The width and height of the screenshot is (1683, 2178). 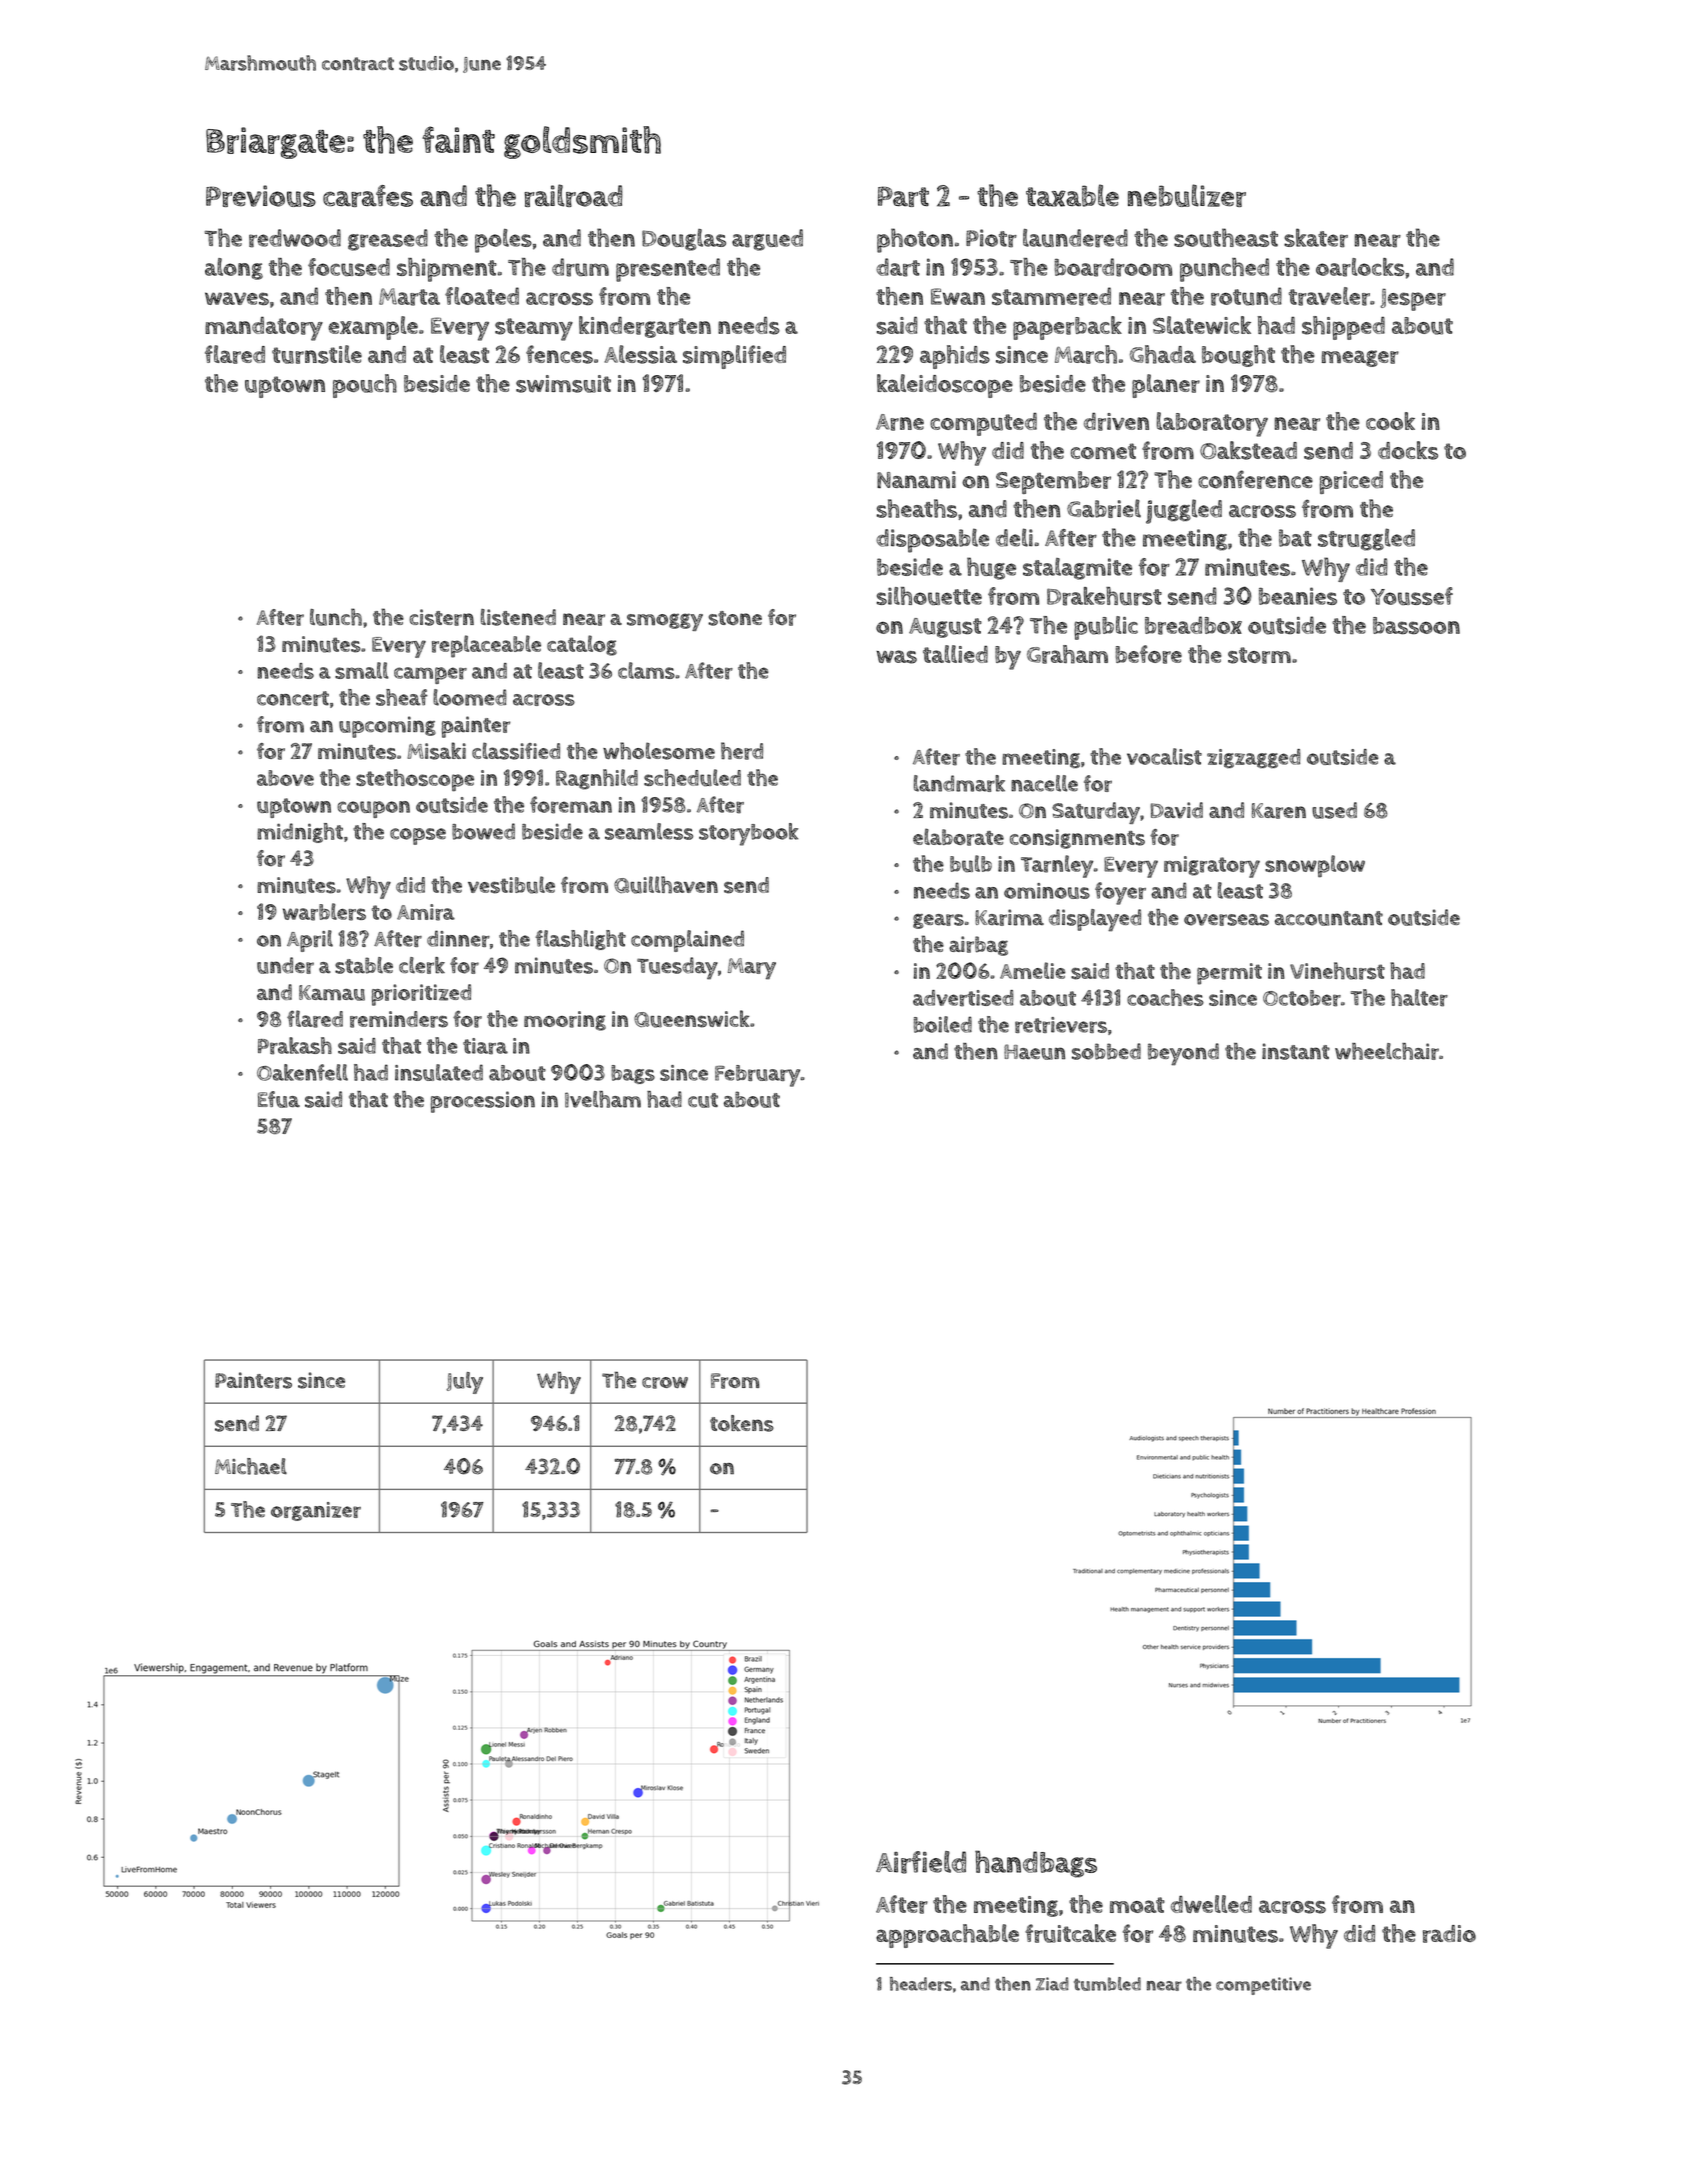 I want to click on retrievers, so click(x=1061, y=1025).
